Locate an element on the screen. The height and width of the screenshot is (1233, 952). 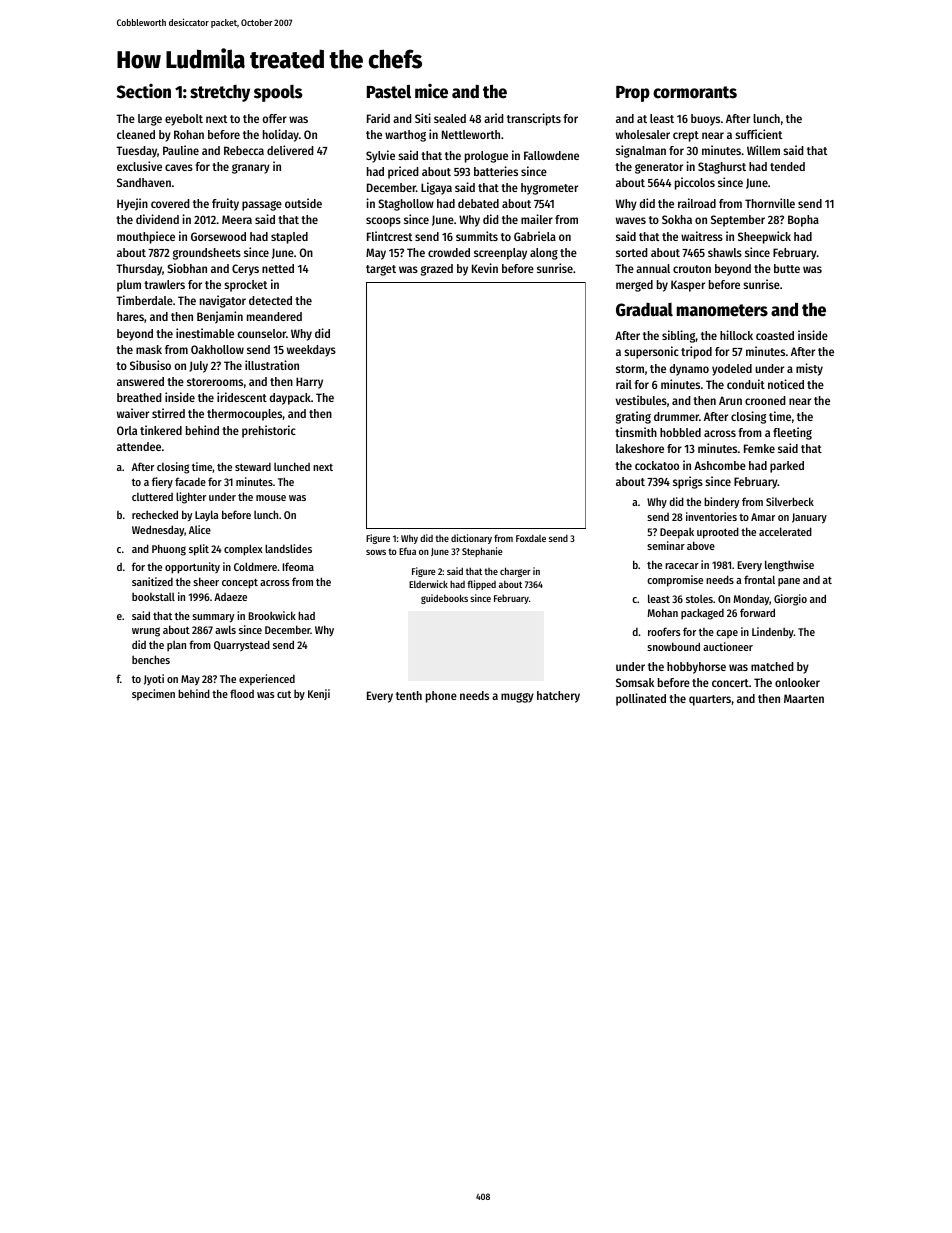
Pastel is located at coordinates (389, 91).
